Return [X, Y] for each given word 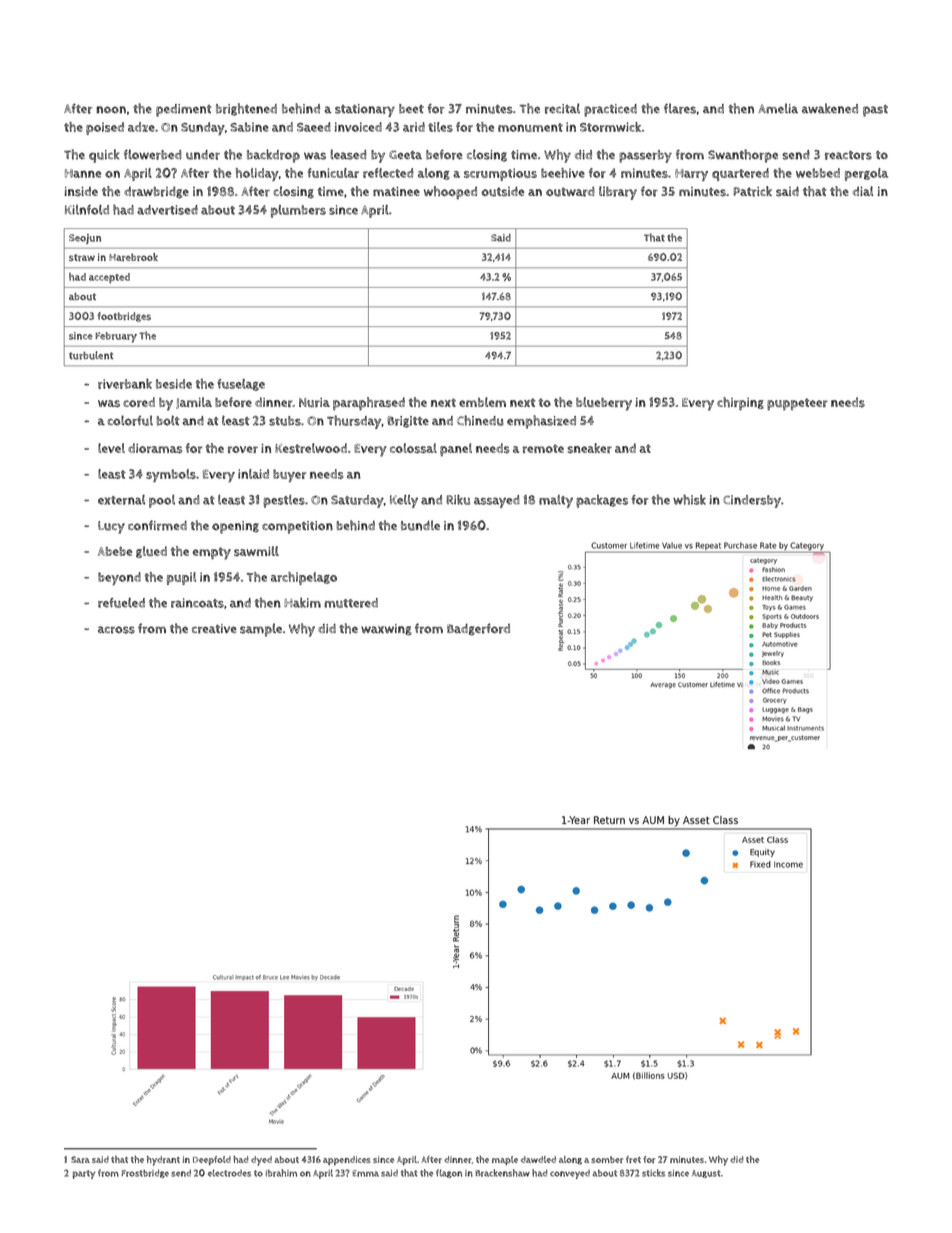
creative [214, 629]
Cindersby [752, 501]
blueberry [604, 404]
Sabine [249, 127]
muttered [351, 603]
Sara [80, 1159]
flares [680, 108]
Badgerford [478, 629]
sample [261, 630]
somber [607, 1159]
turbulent [91, 355]
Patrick [753, 191]
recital [562, 108]
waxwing [386, 630]
